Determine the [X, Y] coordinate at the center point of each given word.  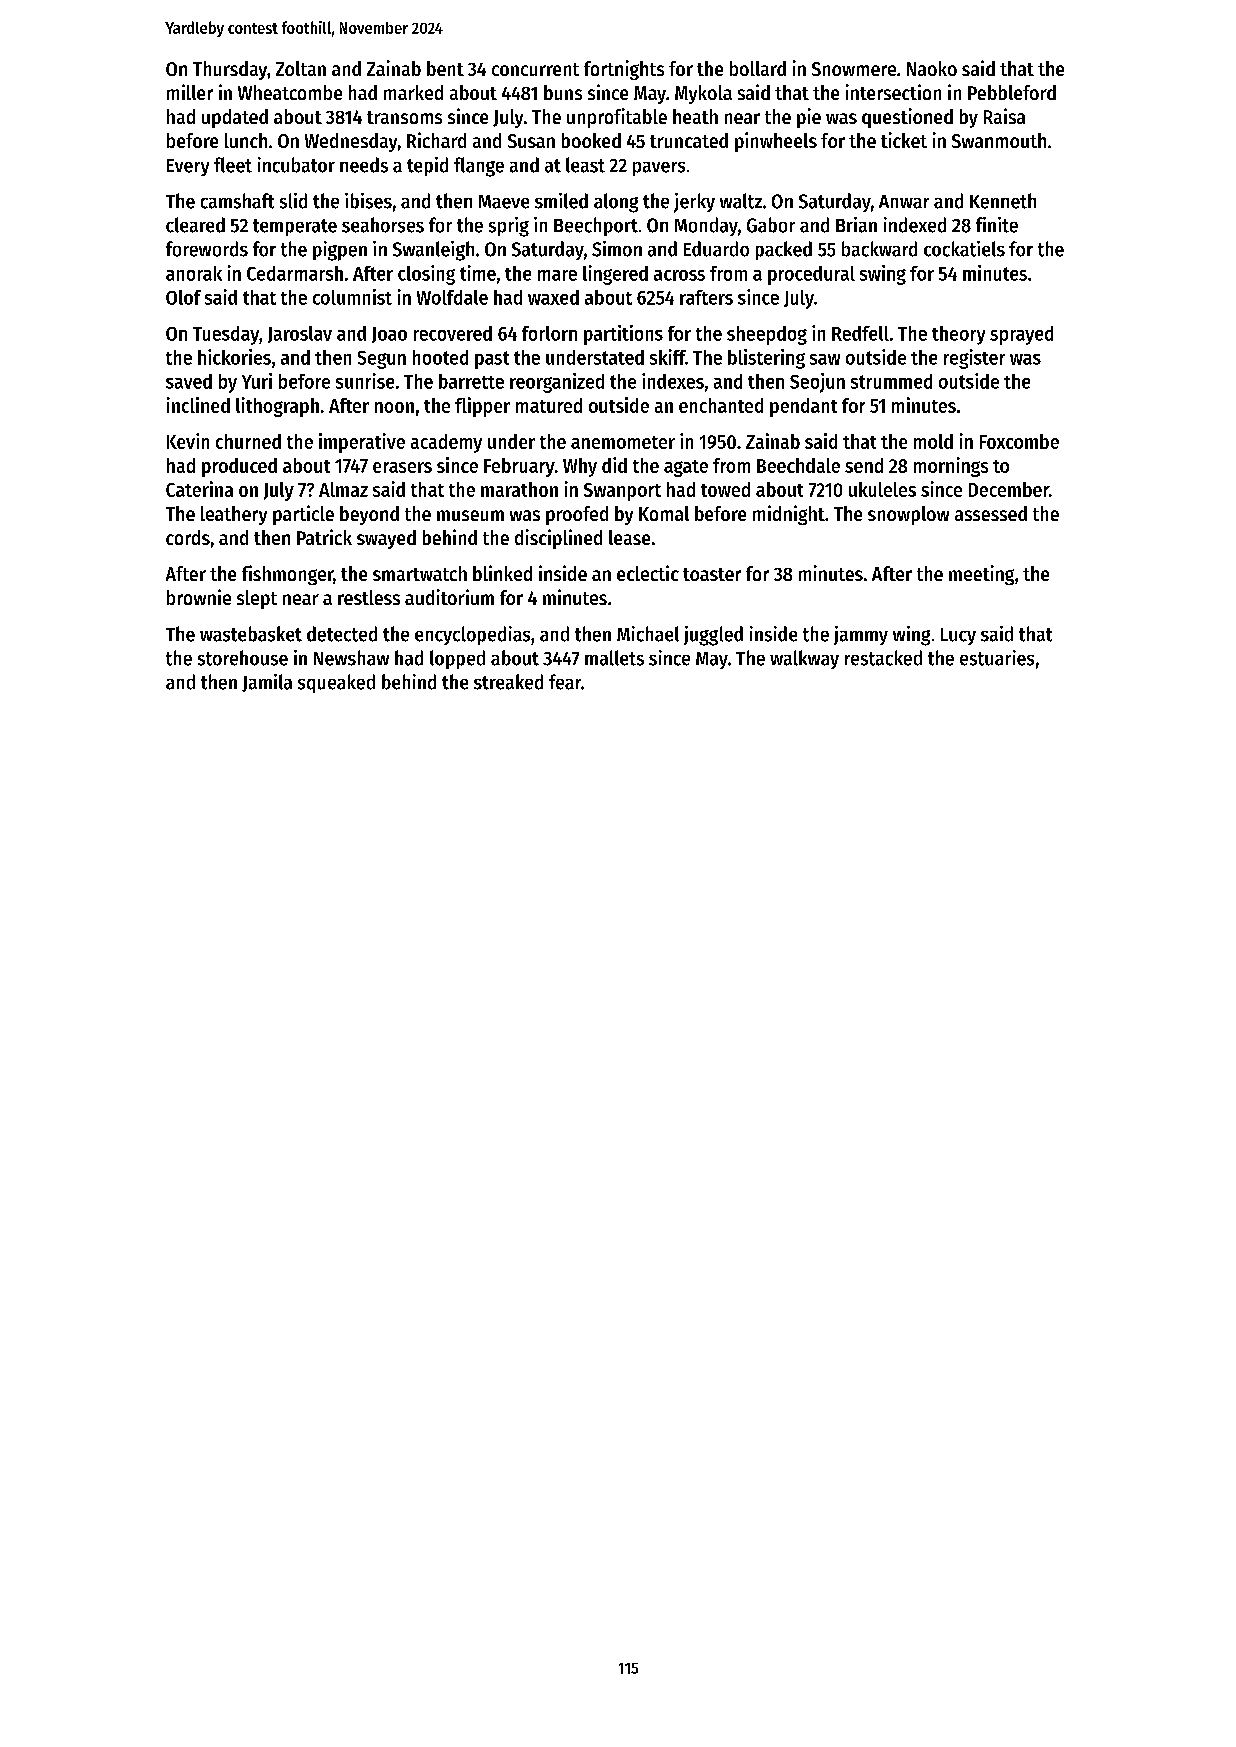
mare [557, 275]
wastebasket [251, 634]
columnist [352, 297]
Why [580, 467]
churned [248, 441]
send [864, 465]
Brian [856, 225]
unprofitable [617, 118]
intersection [893, 92]
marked [413, 92]
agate [686, 468]
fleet [233, 165]
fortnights [624, 70]
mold [933, 441]
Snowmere [854, 69]
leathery [234, 515]
